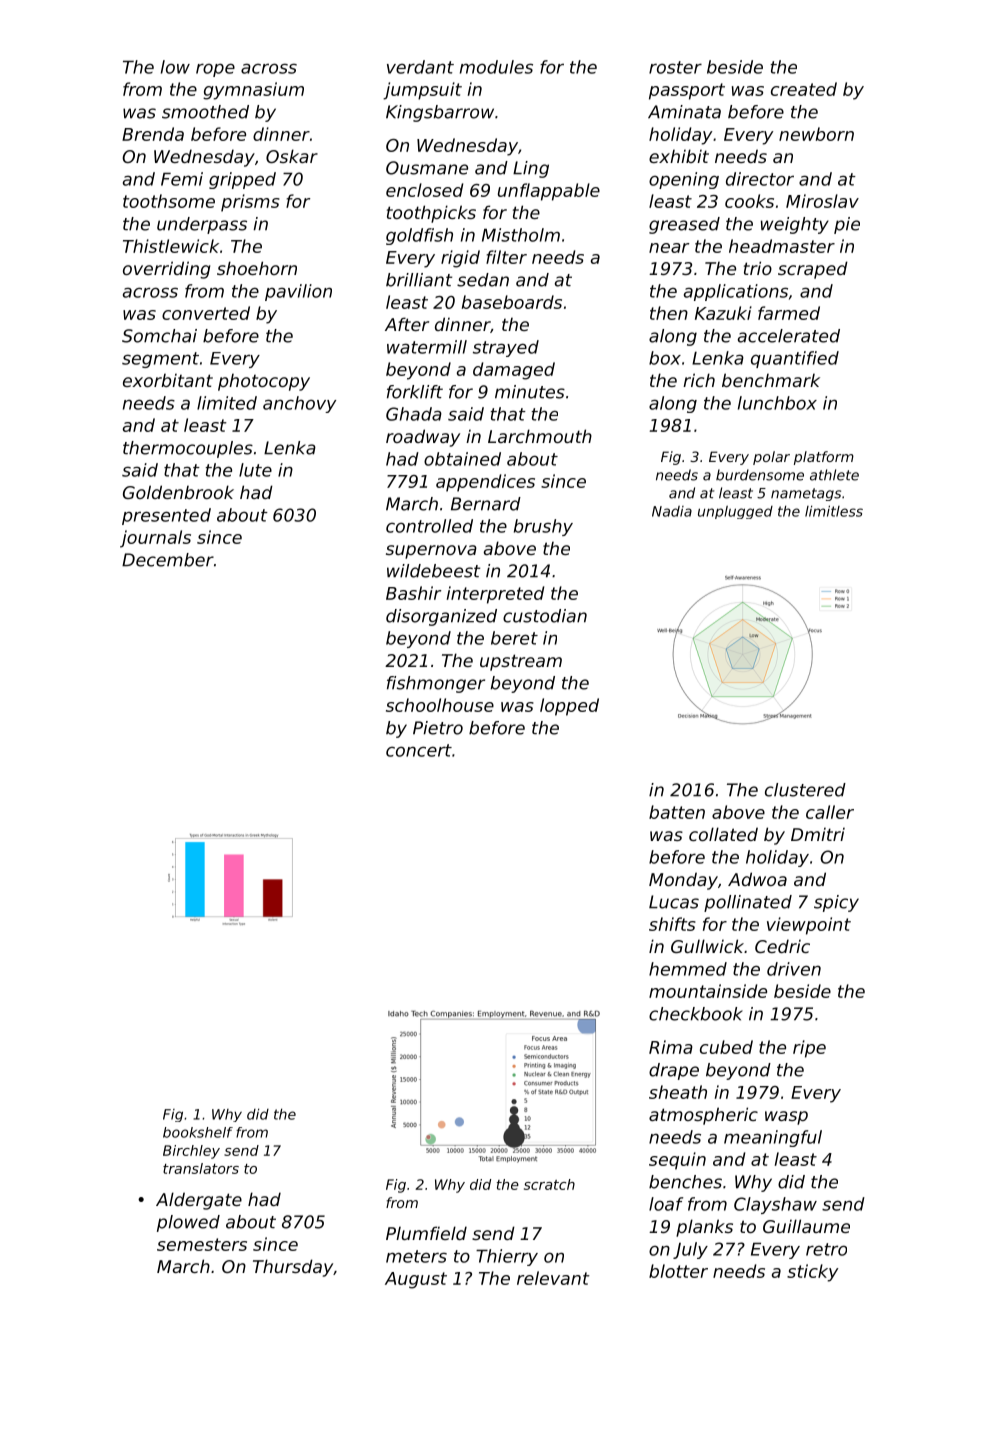 This document has width=988, height=1430. Describe the element at coordinates (496, 67) in the document. I see `modules` at that location.
